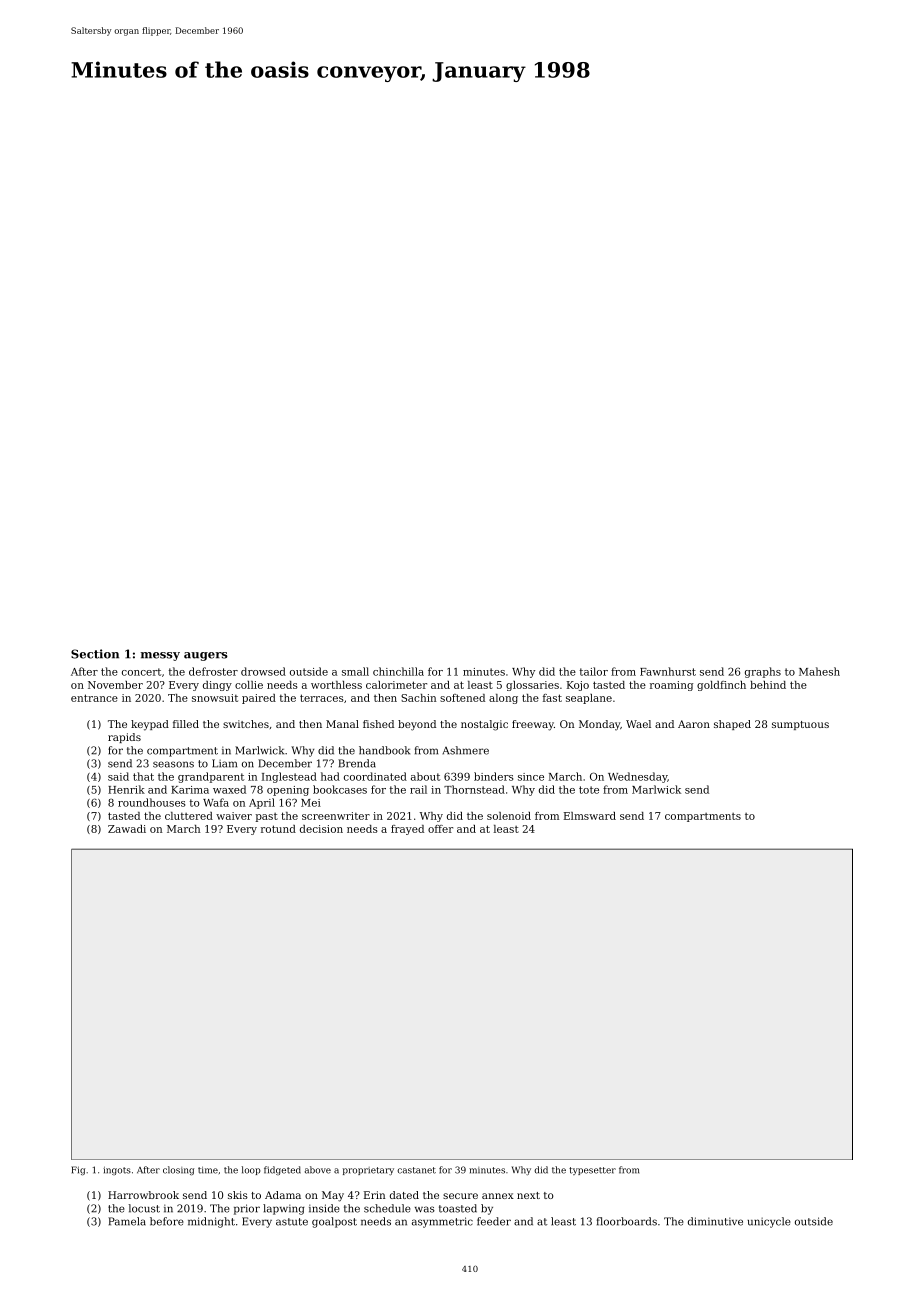 The height and width of the page is (1308, 924). What do you see at coordinates (355, 671) in the page?
I see `small` at bounding box center [355, 671].
